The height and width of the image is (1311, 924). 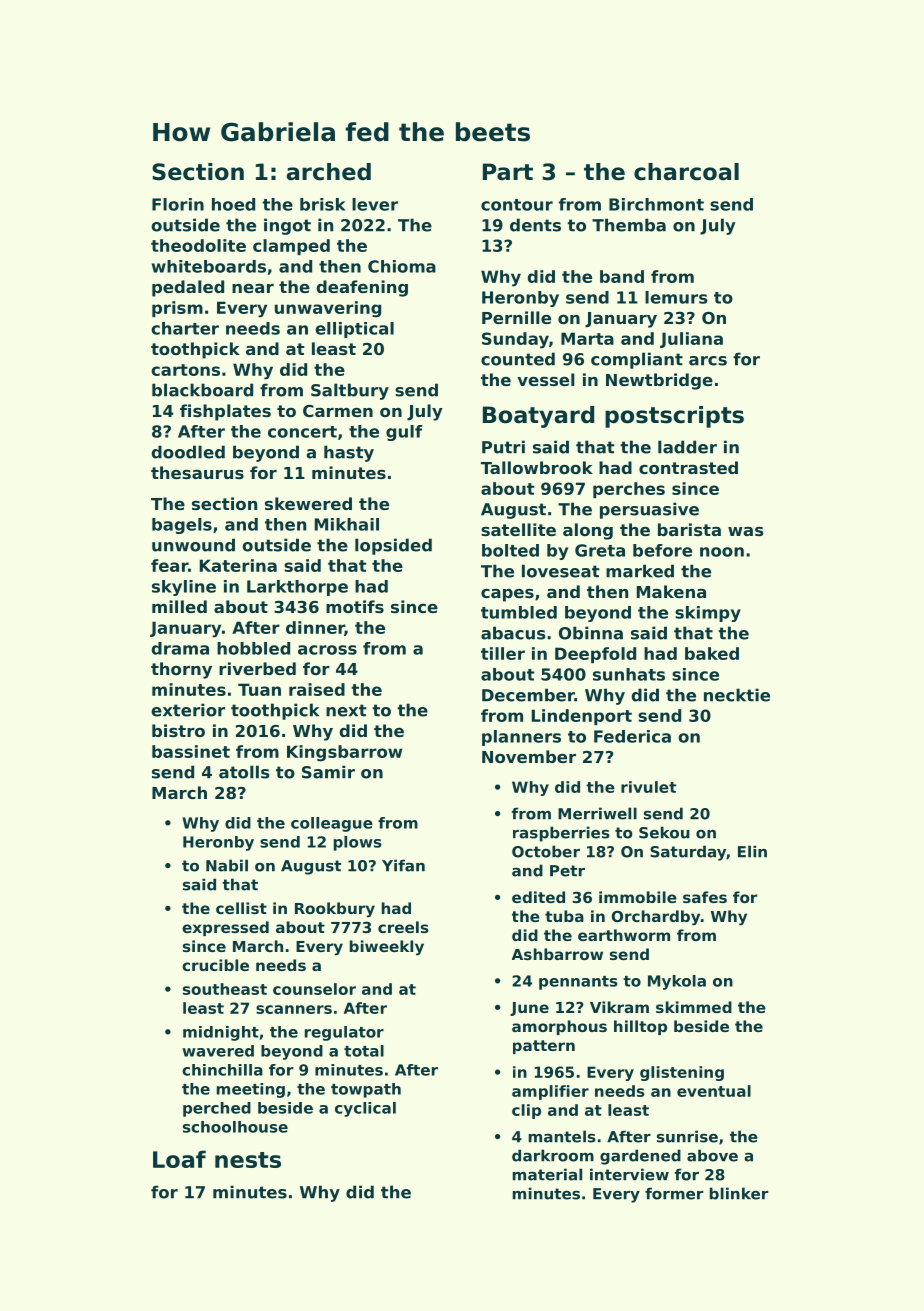 I want to click on charcoal, so click(x=686, y=172).
